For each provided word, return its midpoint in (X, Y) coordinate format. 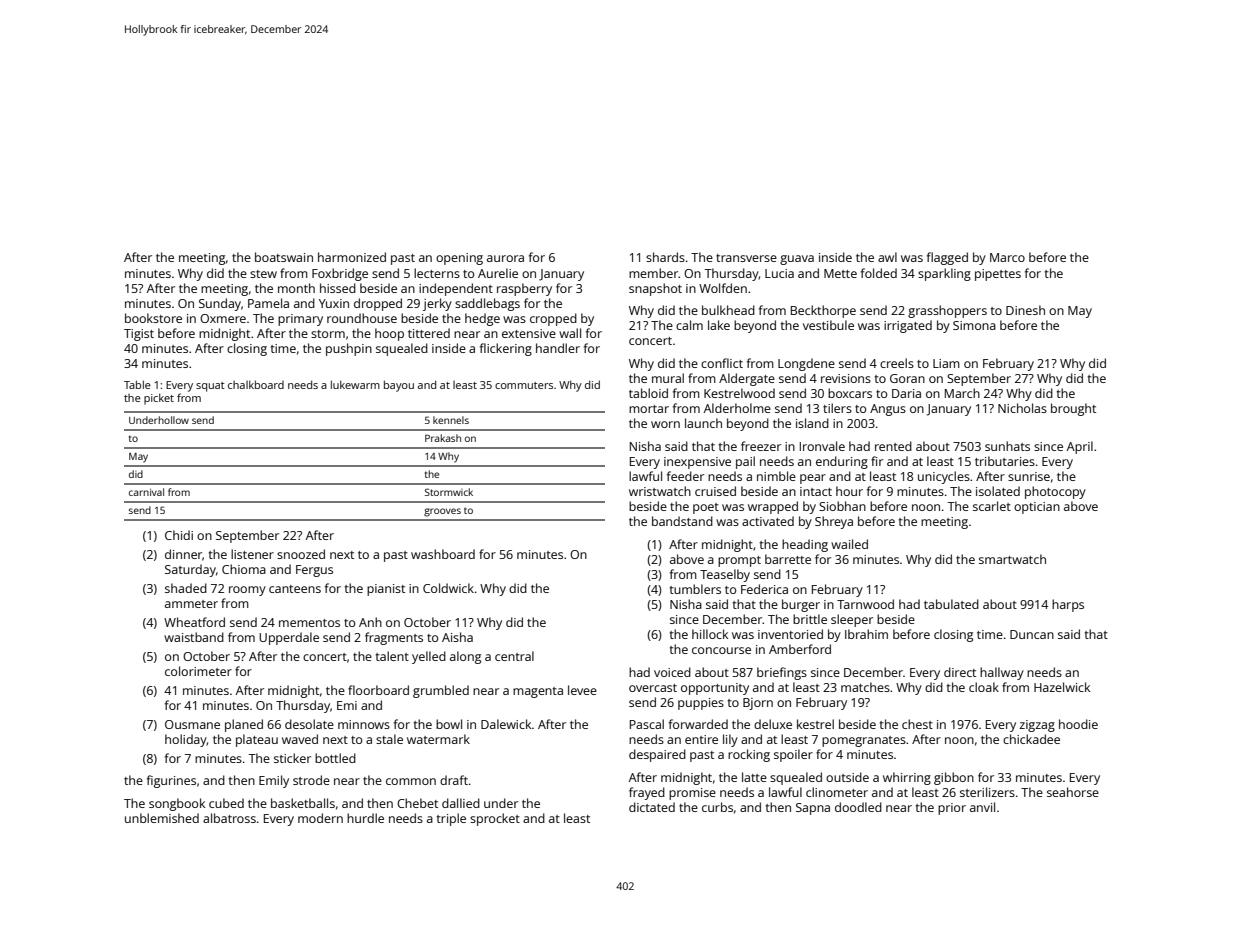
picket (159, 399)
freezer (761, 446)
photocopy (1055, 492)
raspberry (524, 289)
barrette (788, 559)
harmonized (352, 257)
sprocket (495, 819)
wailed (849, 544)
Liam (946, 363)
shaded (186, 588)
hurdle (365, 818)
